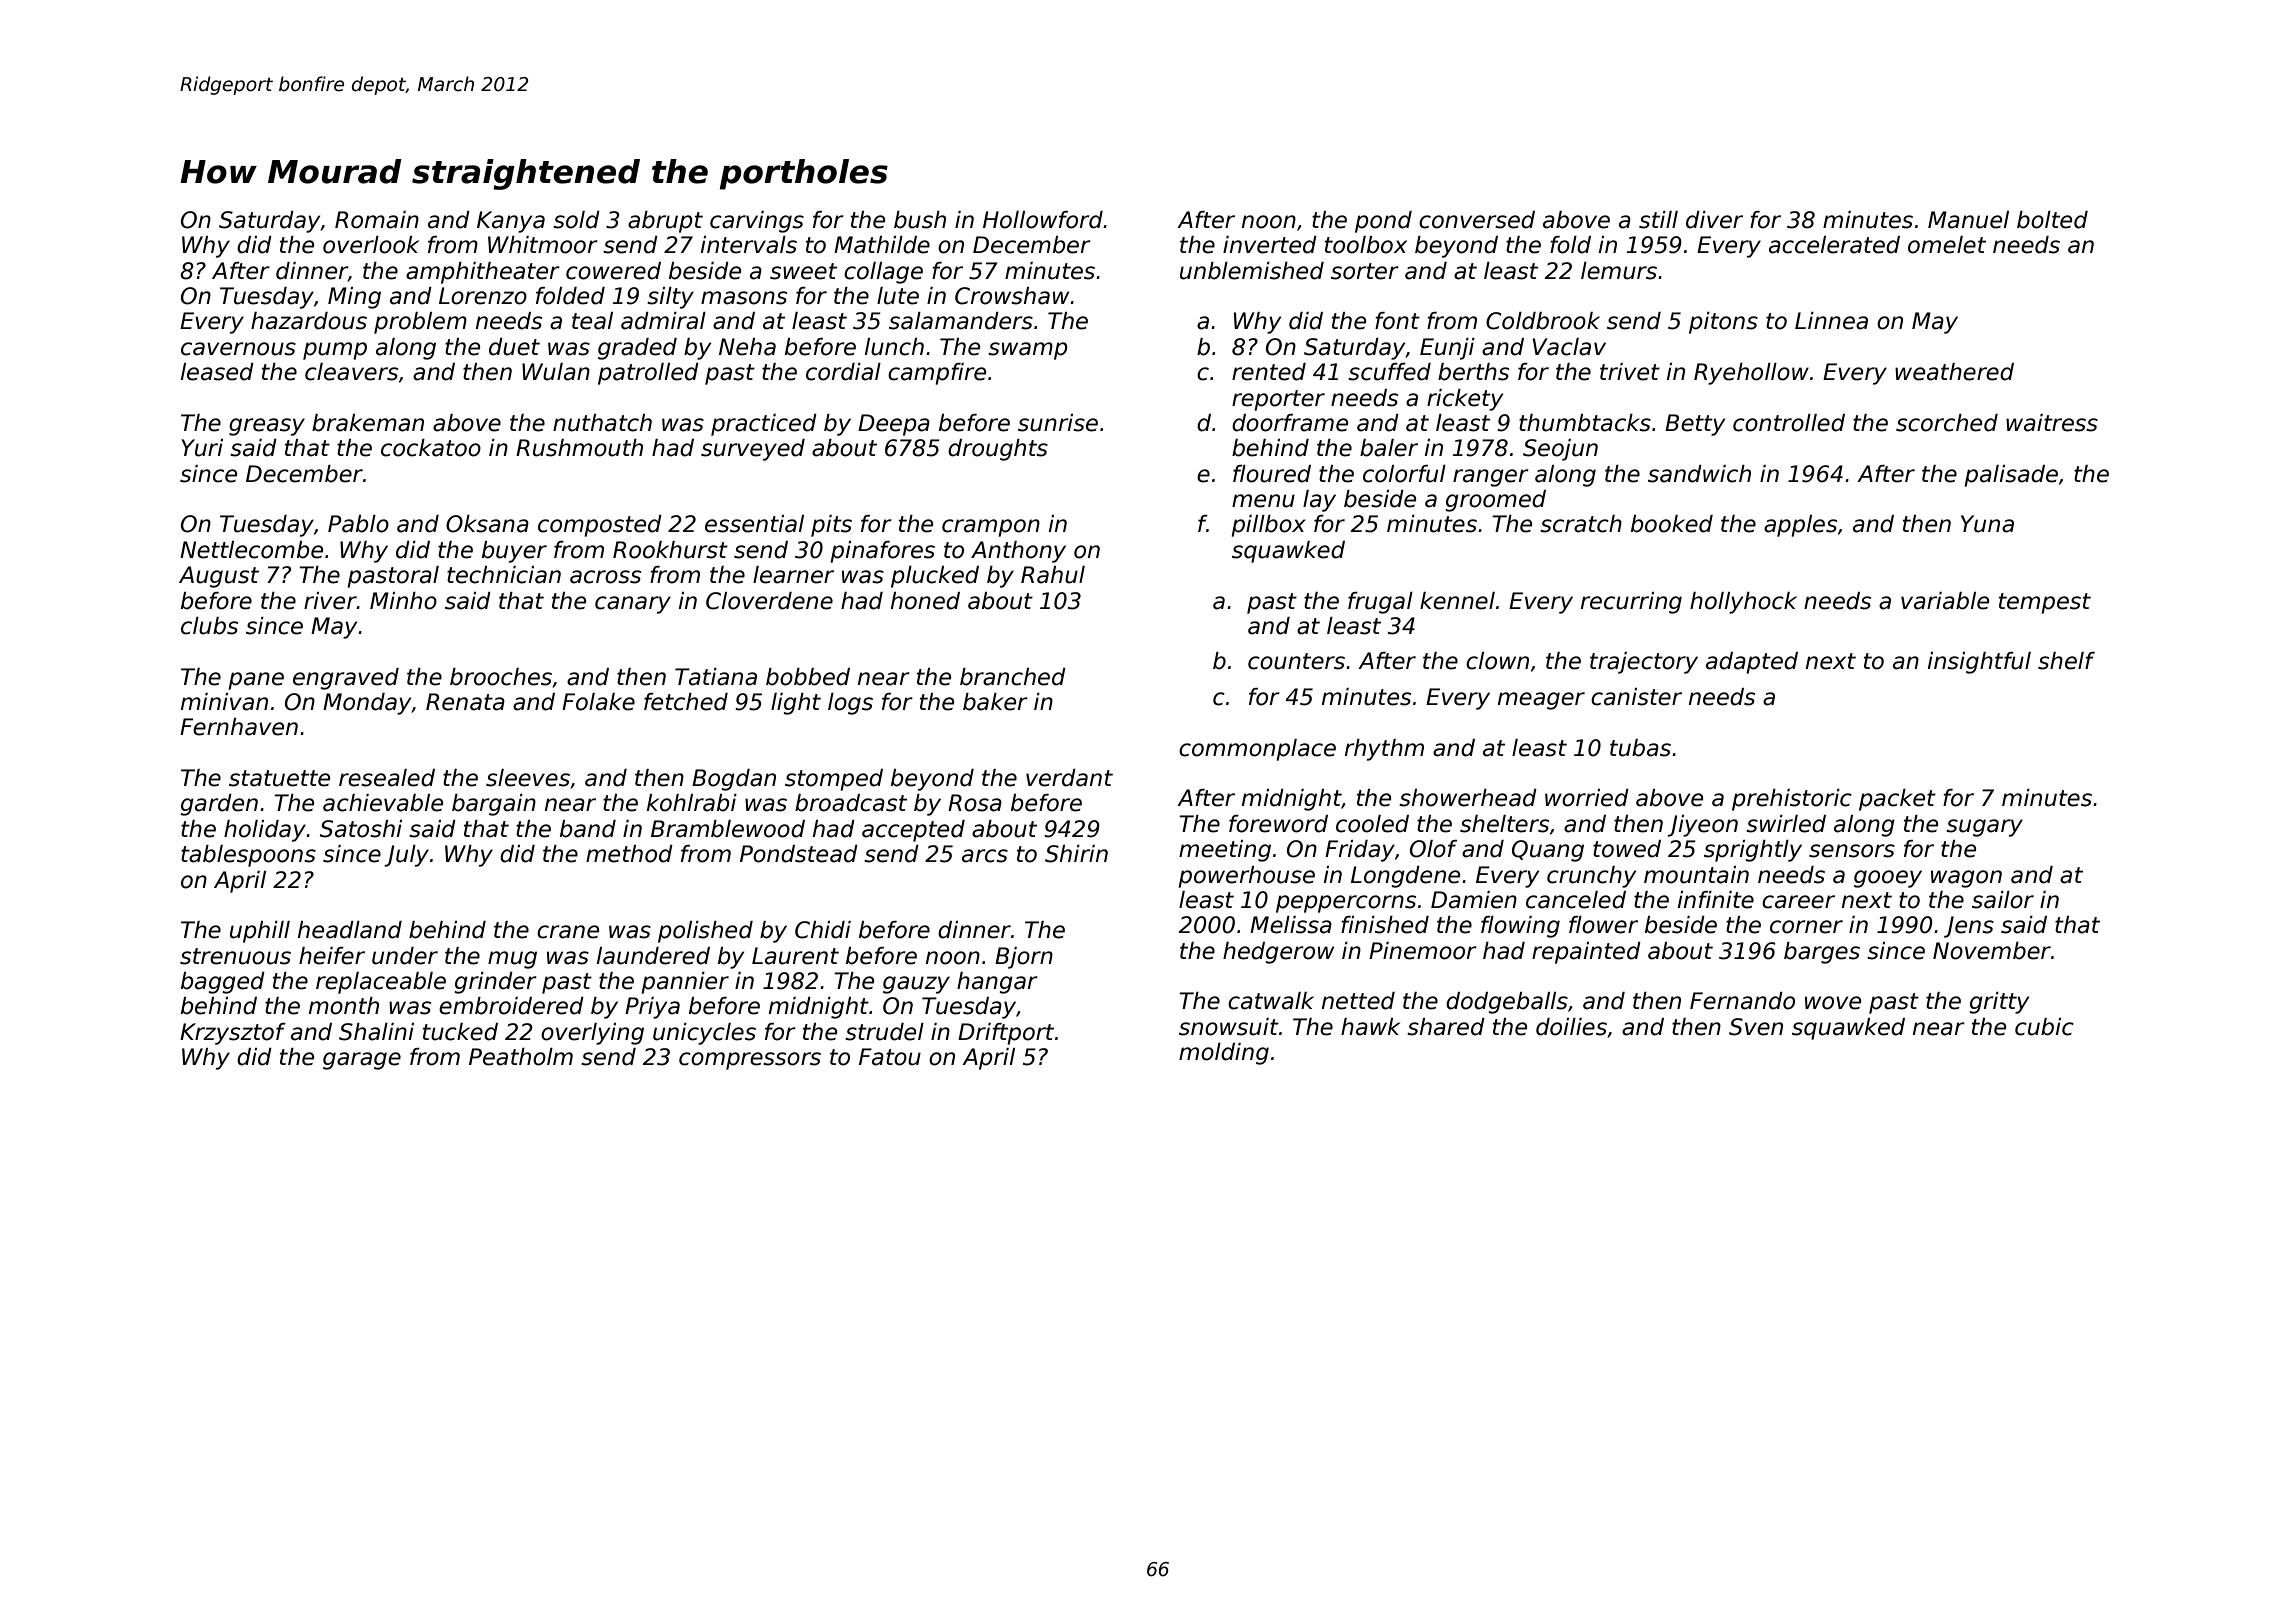 Image resolution: width=2292 pixels, height=1620 pixels. What do you see at coordinates (1457, 601) in the image?
I see `kennel` at bounding box center [1457, 601].
